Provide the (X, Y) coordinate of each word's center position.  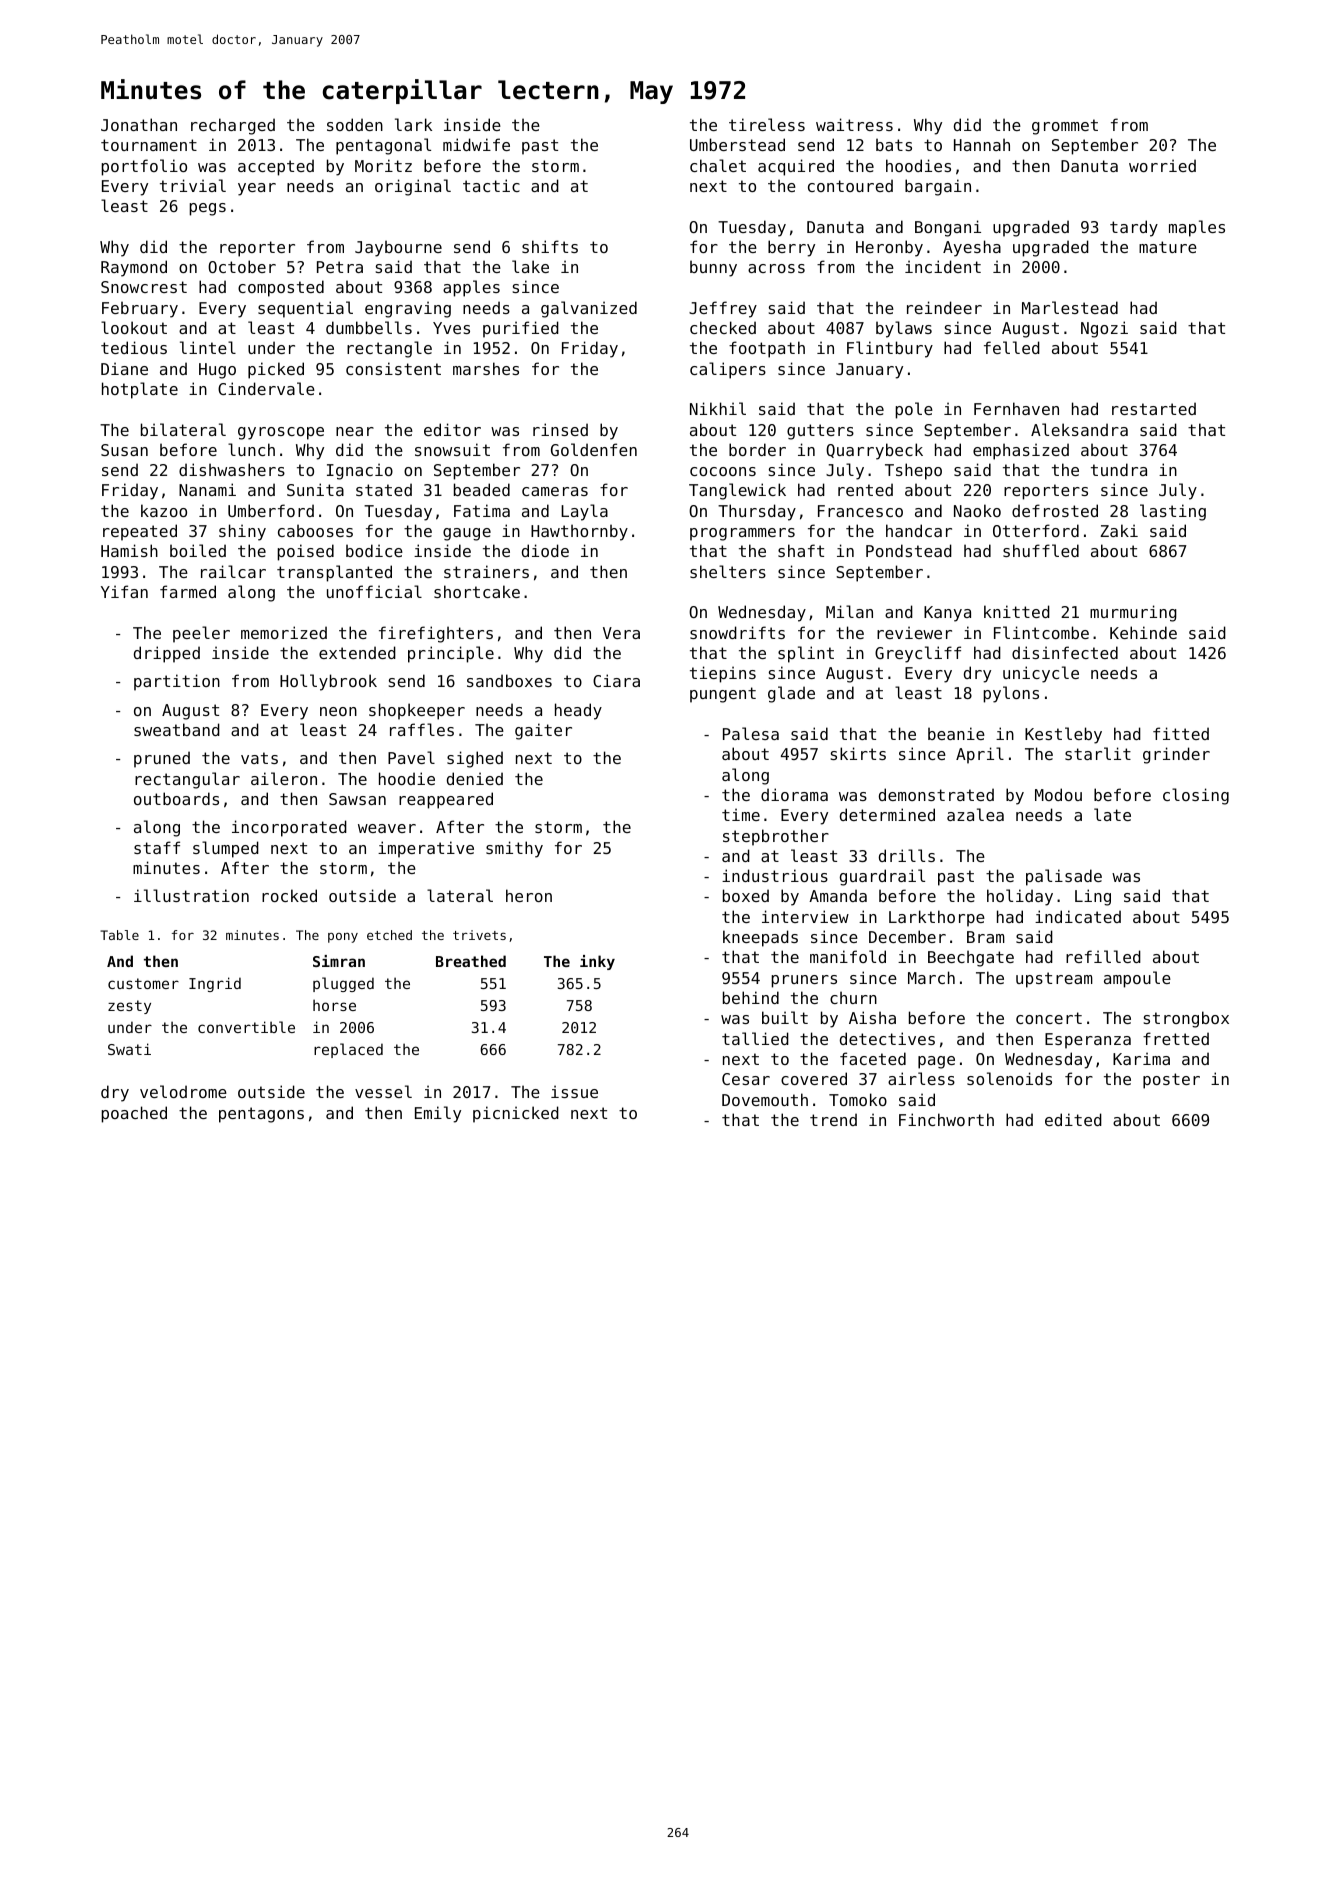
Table (119, 935)
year (257, 189)
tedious (134, 347)
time (741, 814)
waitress (854, 124)
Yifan (124, 591)
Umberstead (737, 144)
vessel (383, 1091)
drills (907, 855)
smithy (514, 849)
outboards (176, 798)
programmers (742, 534)
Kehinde (1143, 632)
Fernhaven (1016, 408)
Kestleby (1063, 735)
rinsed (560, 429)
